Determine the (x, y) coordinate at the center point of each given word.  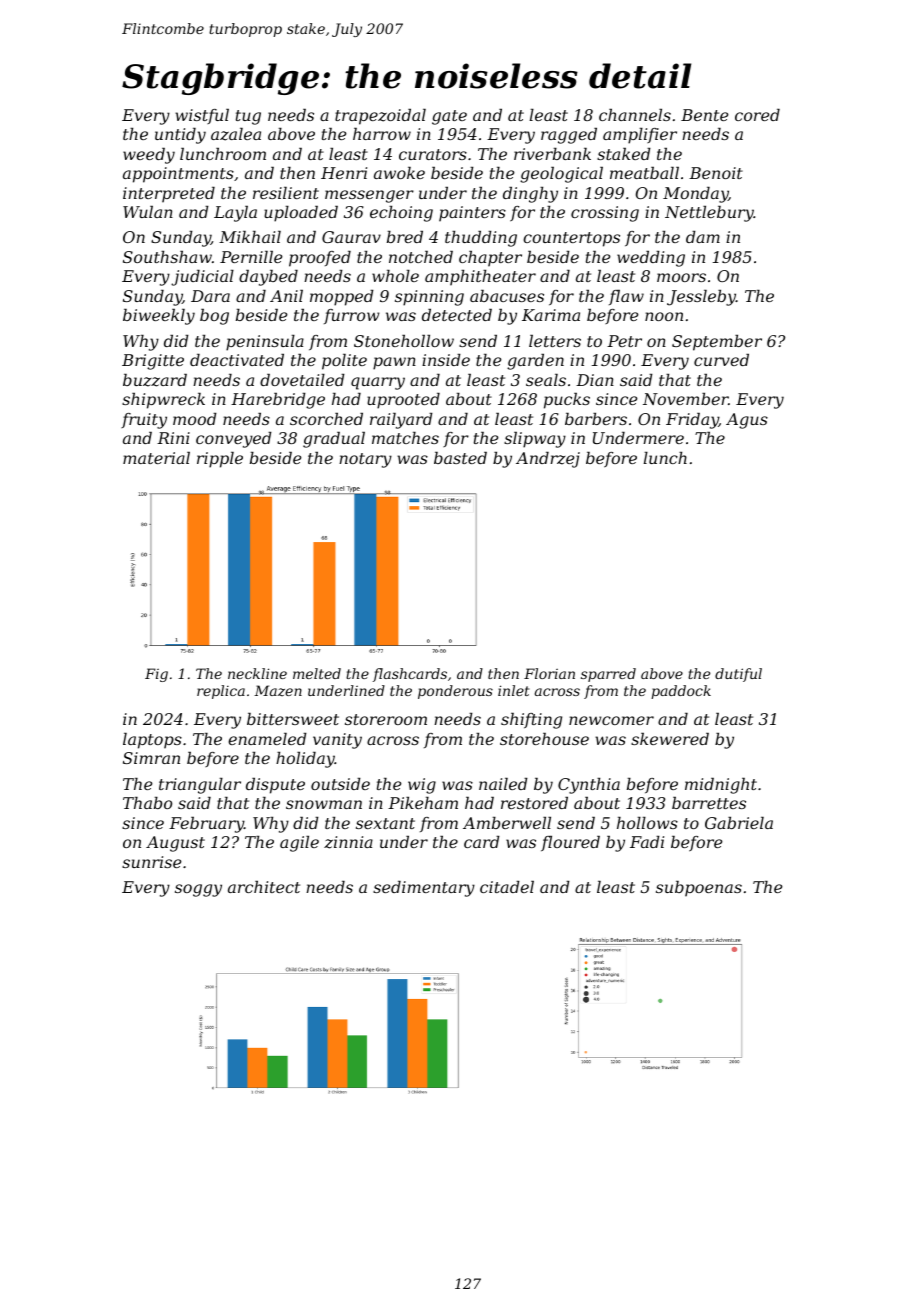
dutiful (738, 675)
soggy (198, 890)
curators (433, 154)
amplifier (640, 136)
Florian (549, 673)
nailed (503, 784)
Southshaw (167, 257)
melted (317, 673)
